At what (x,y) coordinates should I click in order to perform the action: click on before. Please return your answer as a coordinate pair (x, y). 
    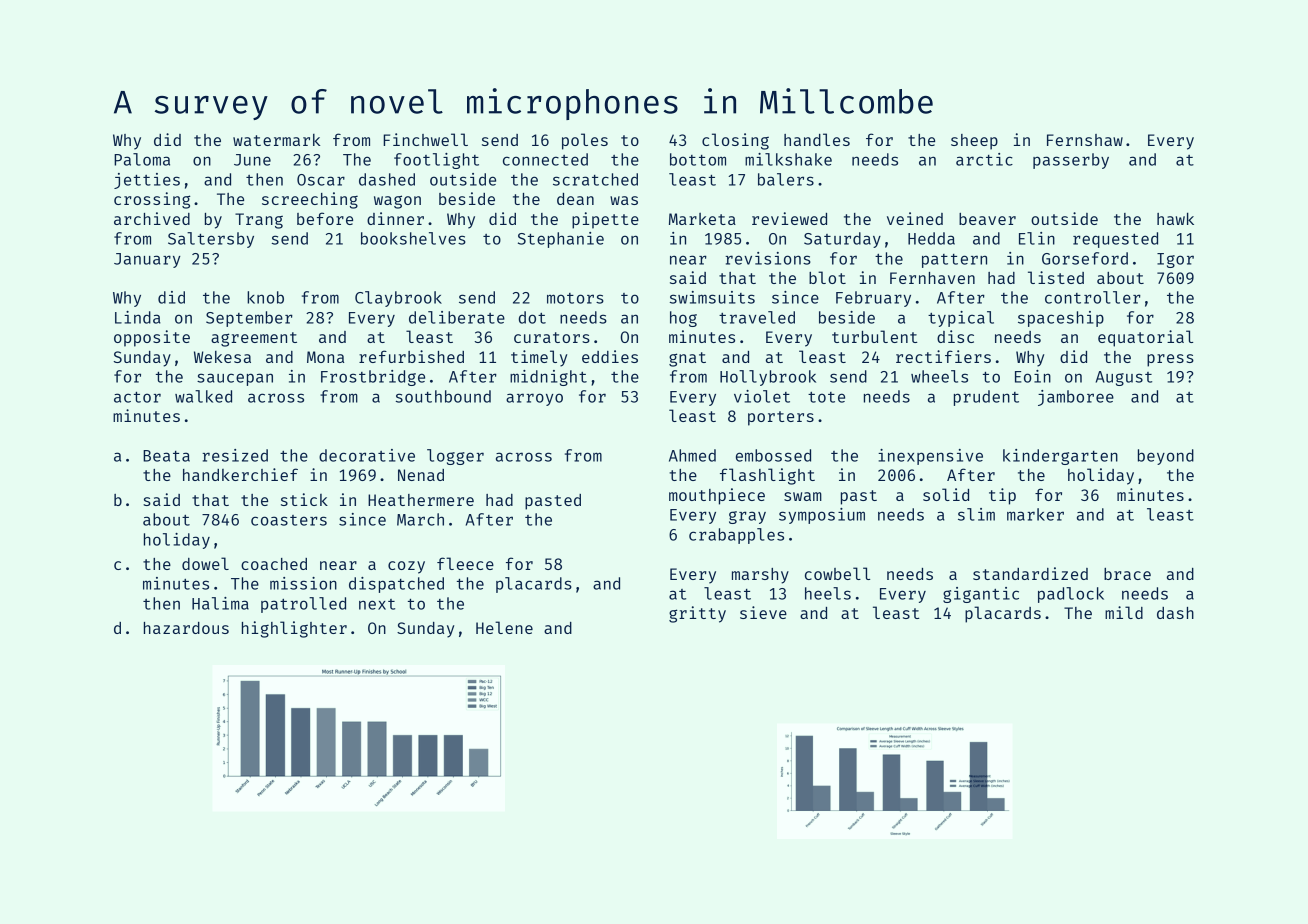
    Looking at the image, I should click on (325, 218).
